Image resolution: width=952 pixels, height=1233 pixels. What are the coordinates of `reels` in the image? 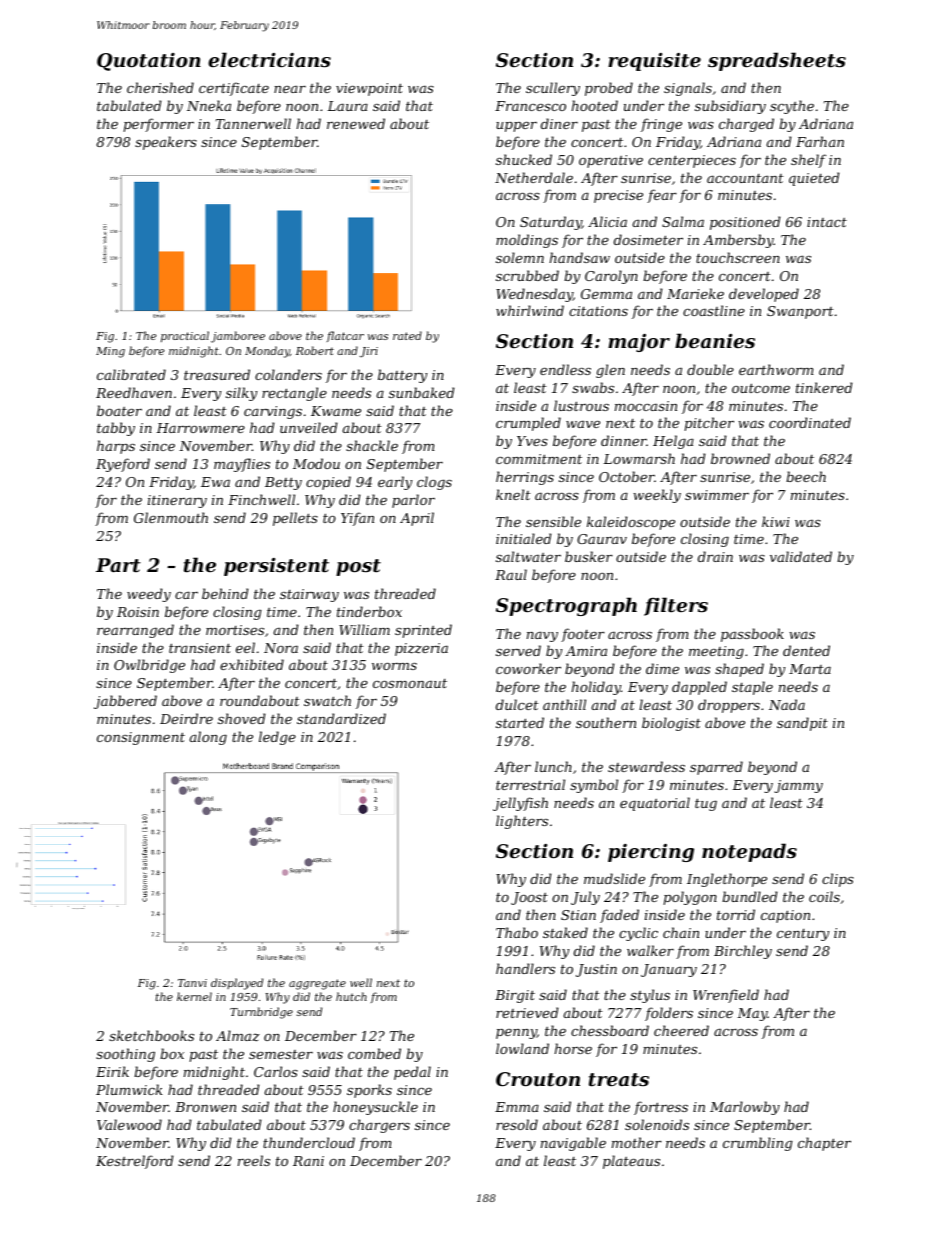 It's located at (254, 1160).
